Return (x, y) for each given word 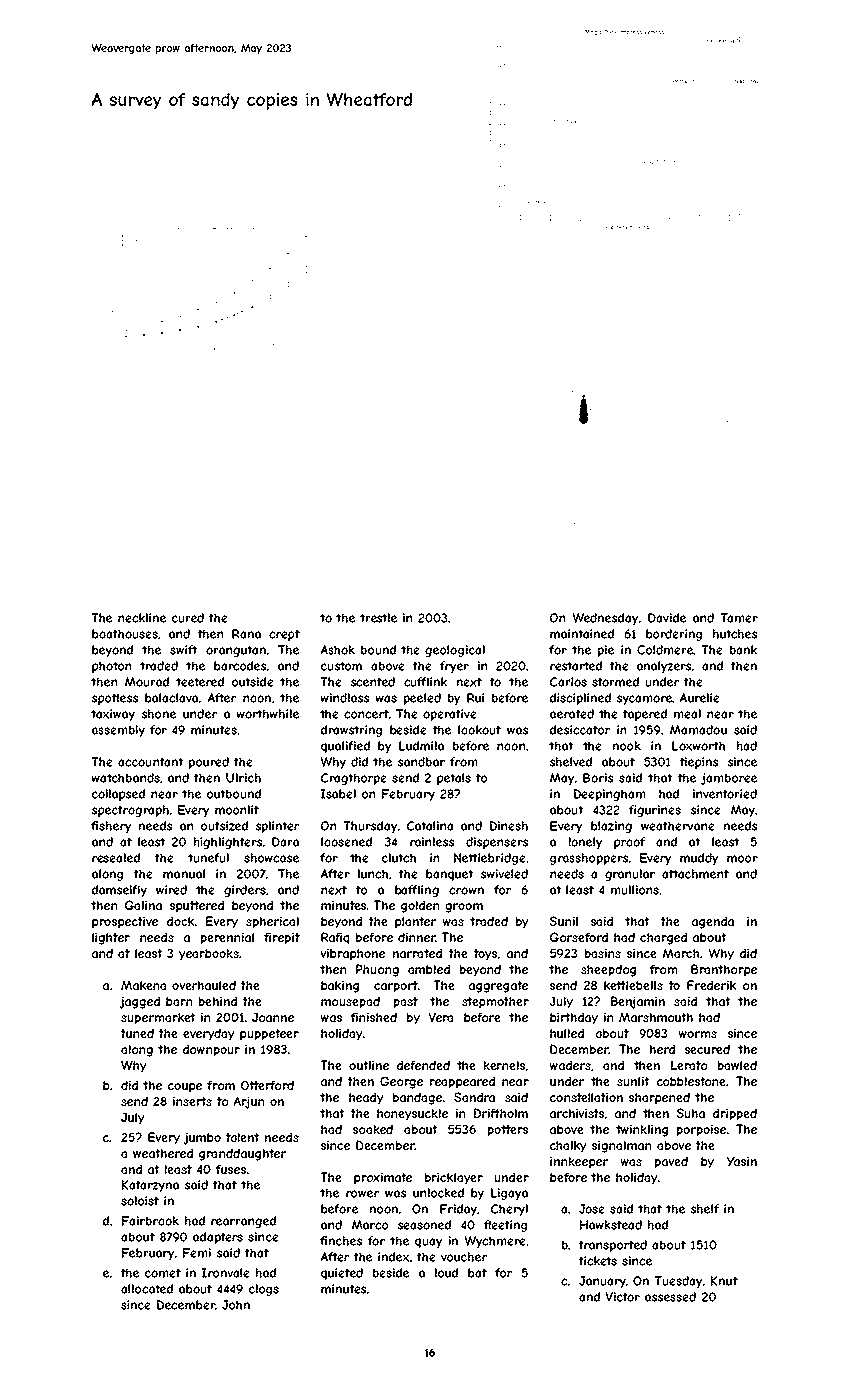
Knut (724, 1281)
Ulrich (243, 778)
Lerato (689, 1065)
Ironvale (226, 1273)
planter (415, 923)
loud (446, 1273)
